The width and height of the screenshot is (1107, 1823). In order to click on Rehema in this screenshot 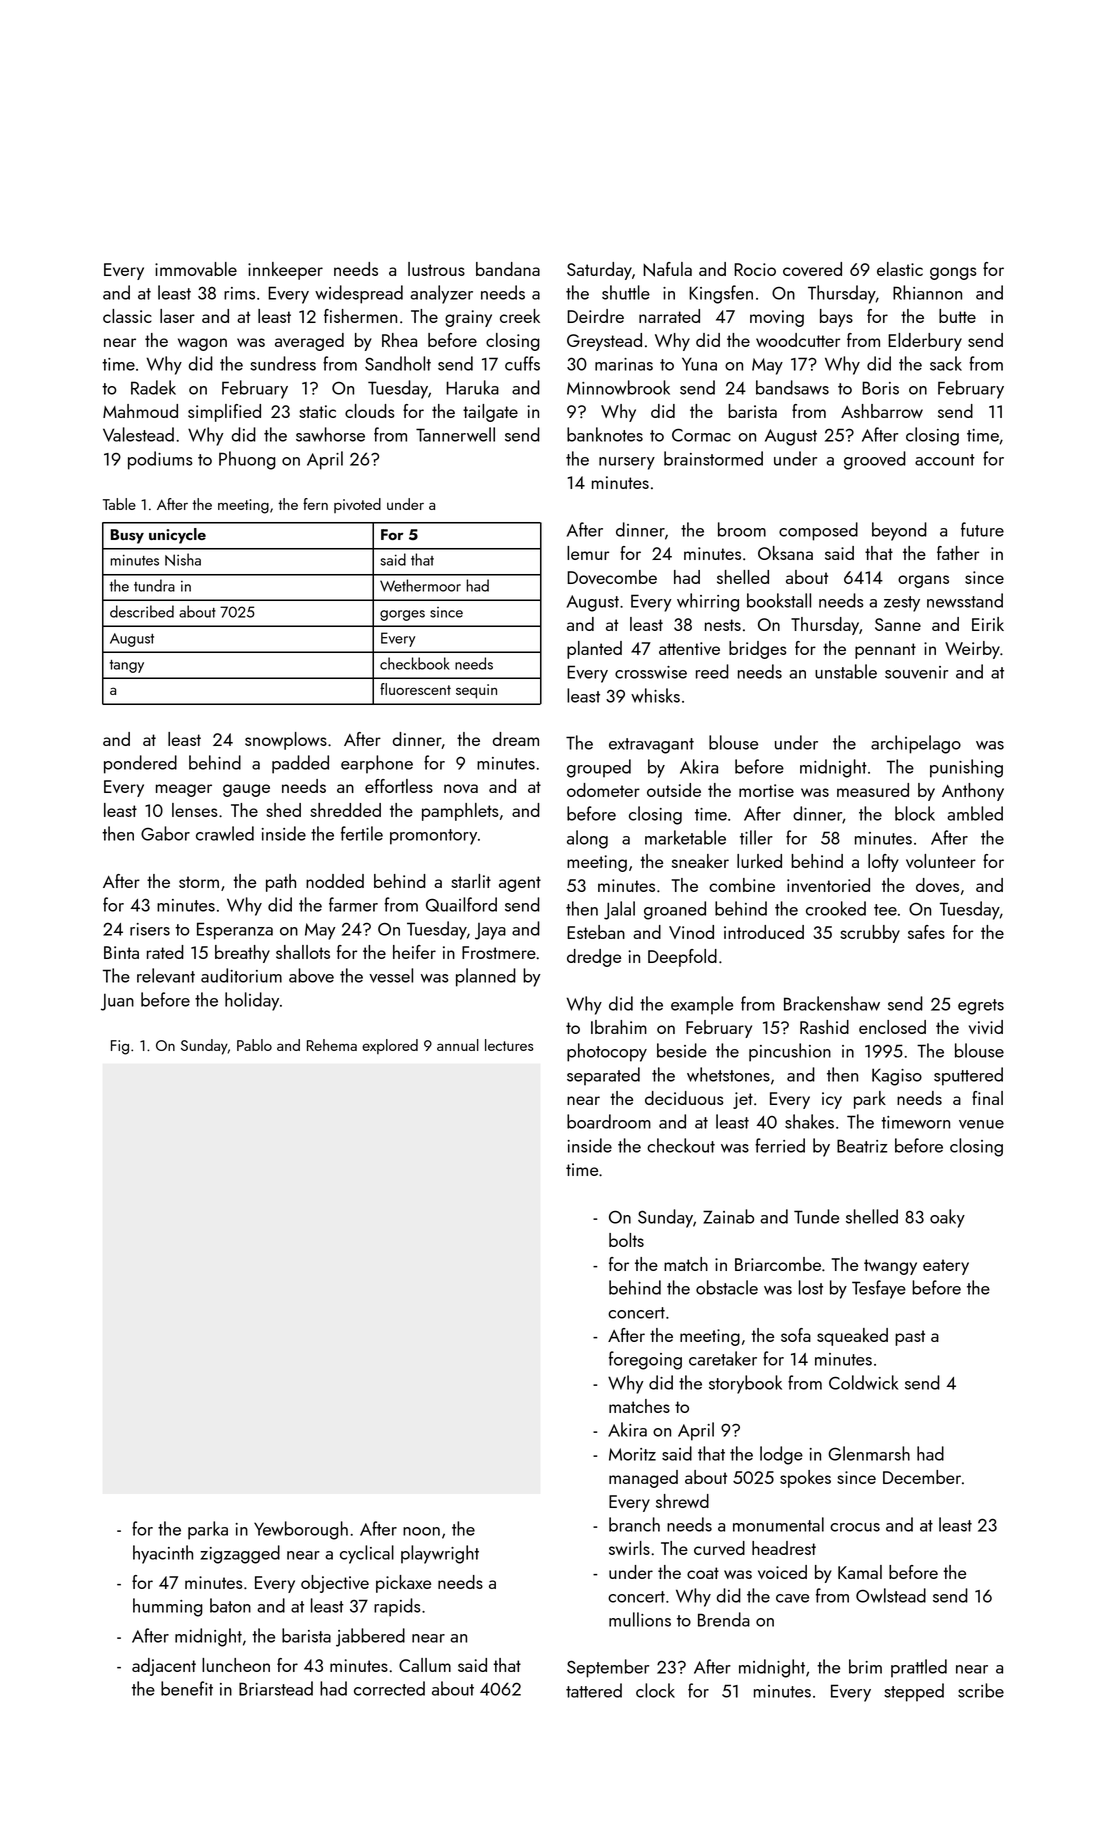, I will do `click(332, 1045)`.
